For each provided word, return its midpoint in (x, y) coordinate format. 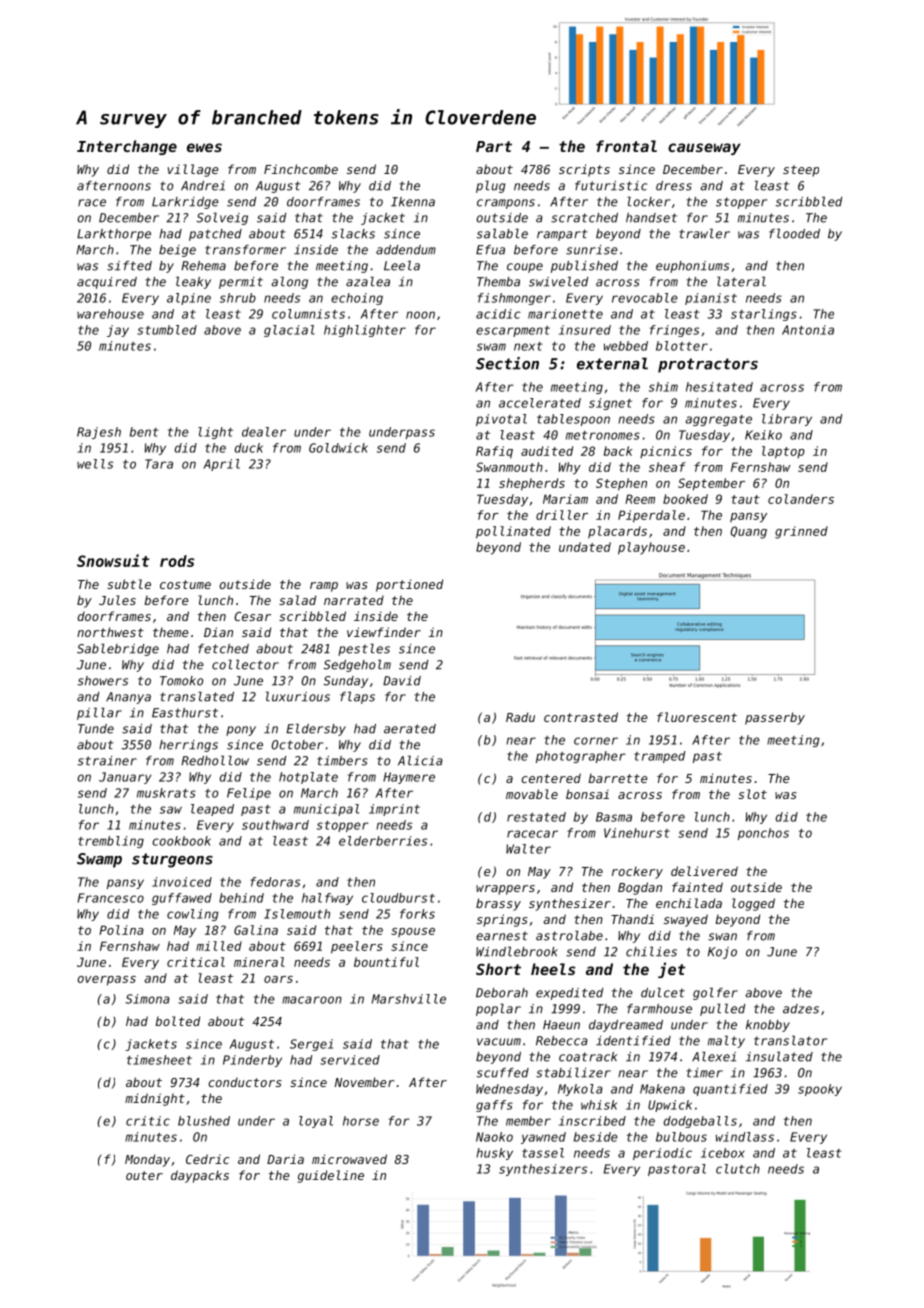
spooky (820, 1090)
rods (177, 561)
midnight (155, 1099)
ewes (204, 147)
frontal (626, 146)
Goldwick (338, 448)
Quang (749, 532)
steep (801, 171)
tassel (543, 1153)
